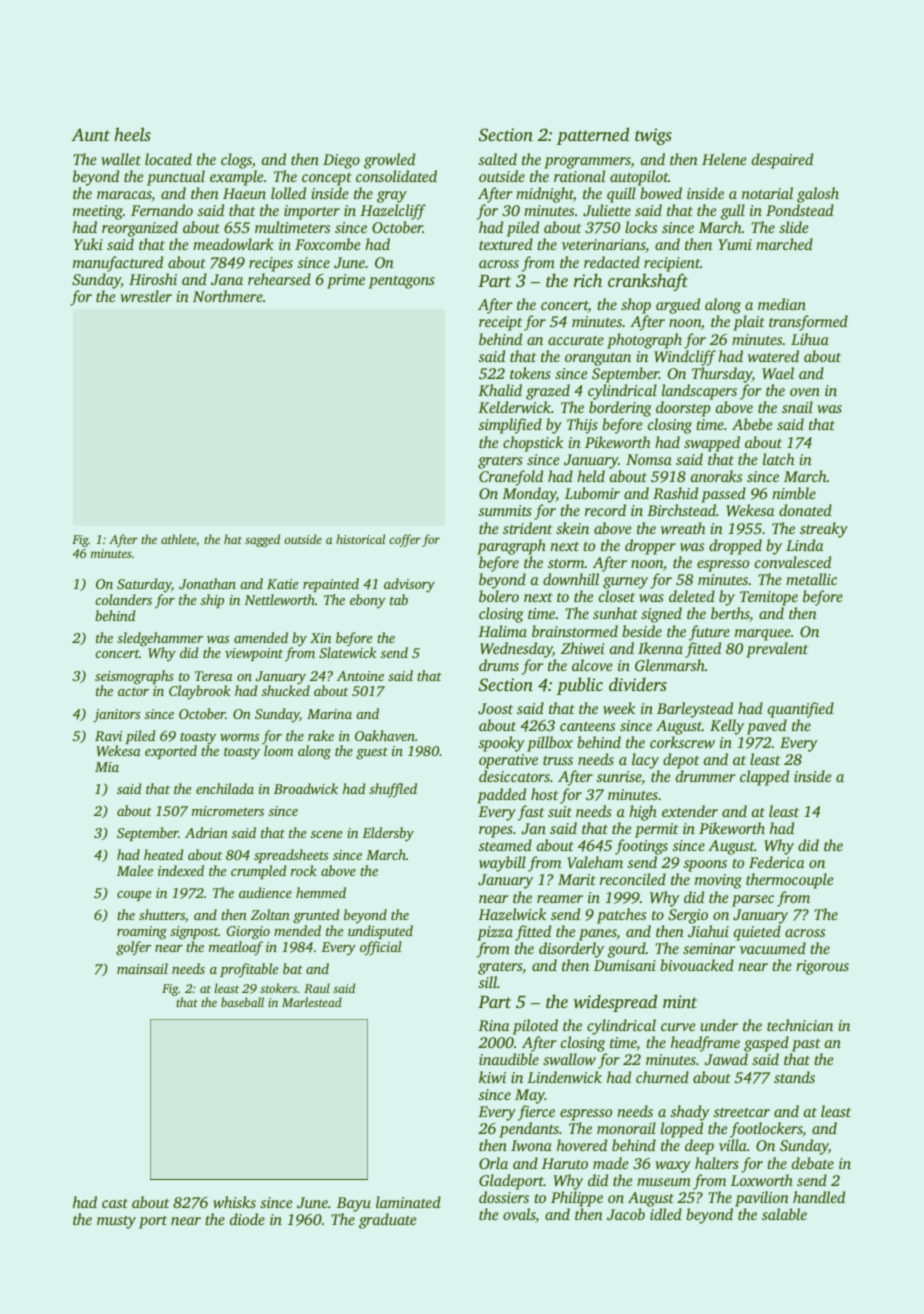 The width and height of the screenshot is (924, 1314). I want to click on mainsail, so click(142, 968).
